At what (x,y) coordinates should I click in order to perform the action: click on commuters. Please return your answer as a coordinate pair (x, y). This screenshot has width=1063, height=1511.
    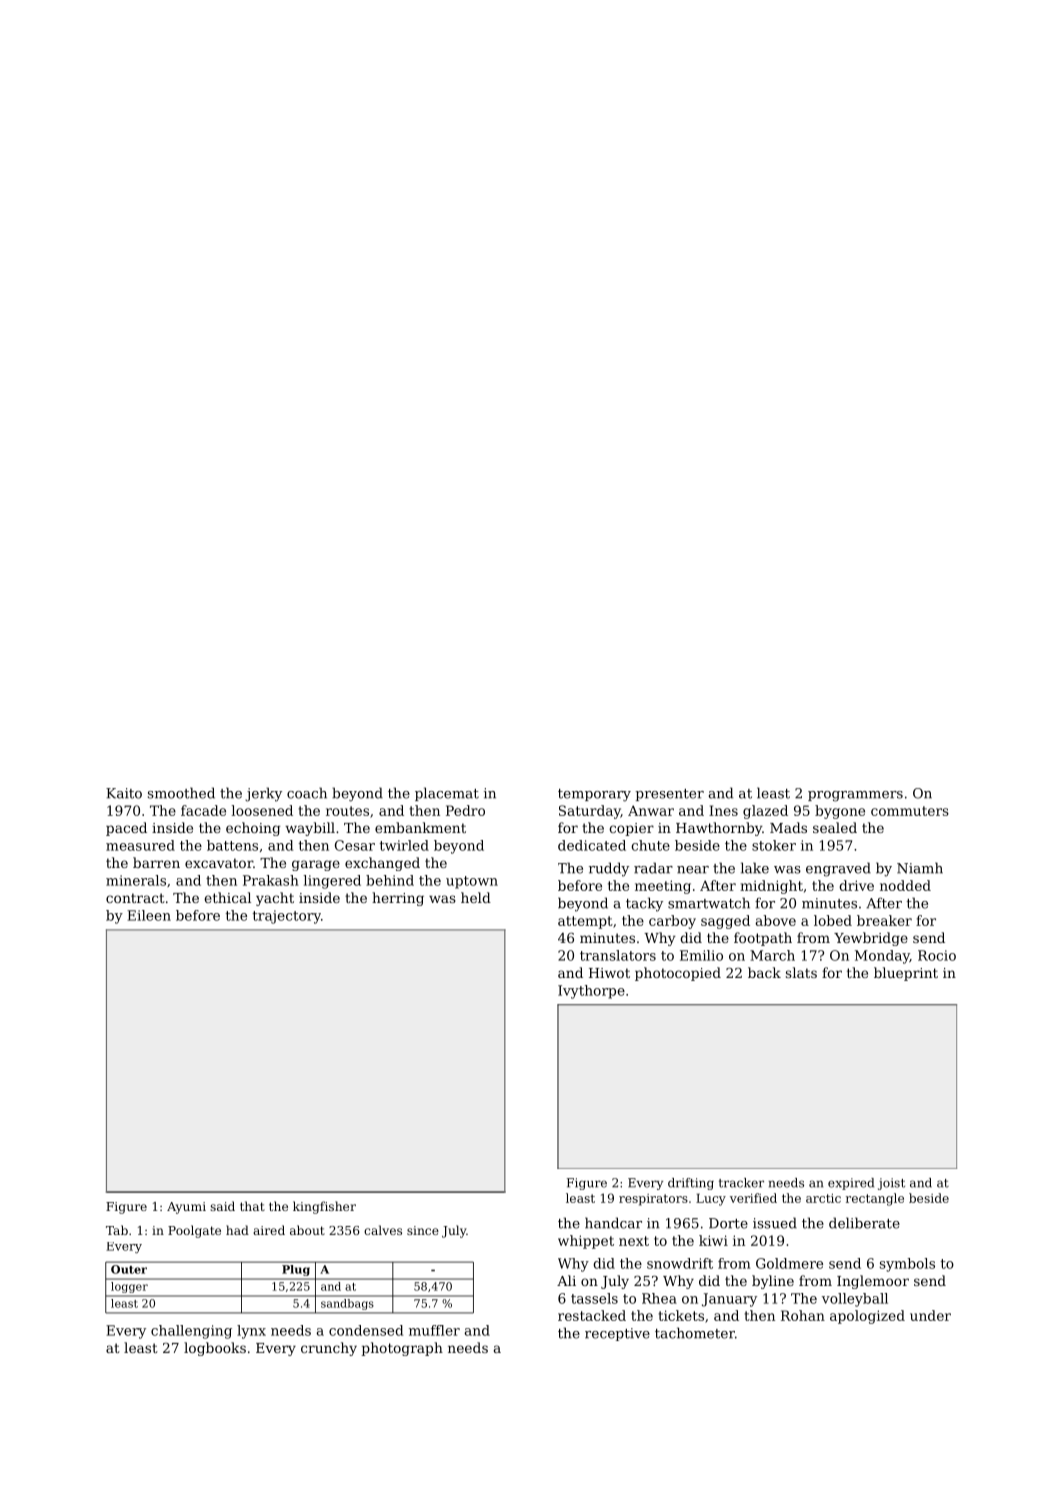
    Looking at the image, I should click on (910, 811).
